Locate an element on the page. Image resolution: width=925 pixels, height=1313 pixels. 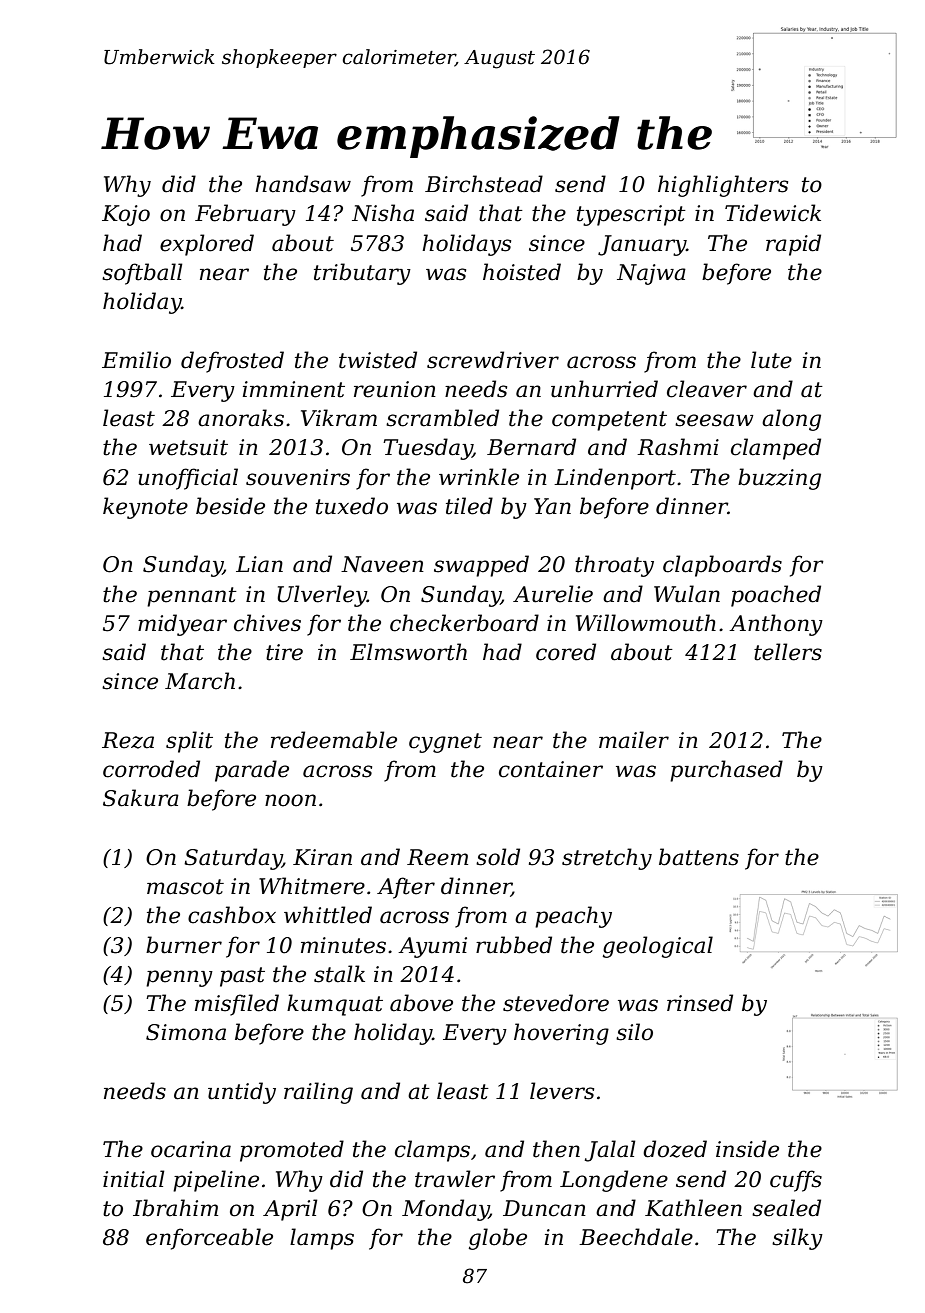
Birchstead is located at coordinates (484, 184).
